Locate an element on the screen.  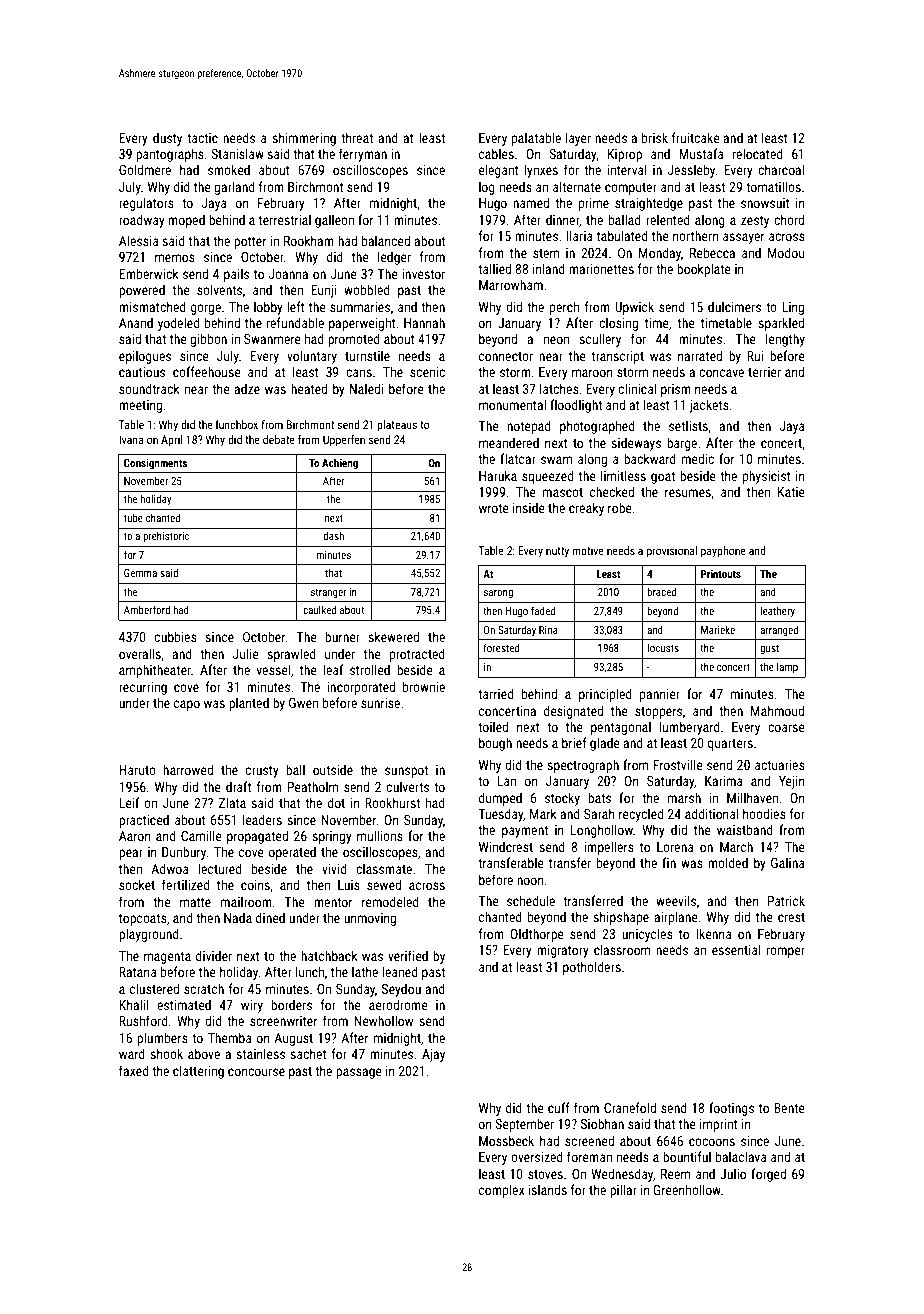
plateaus is located at coordinates (397, 426).
